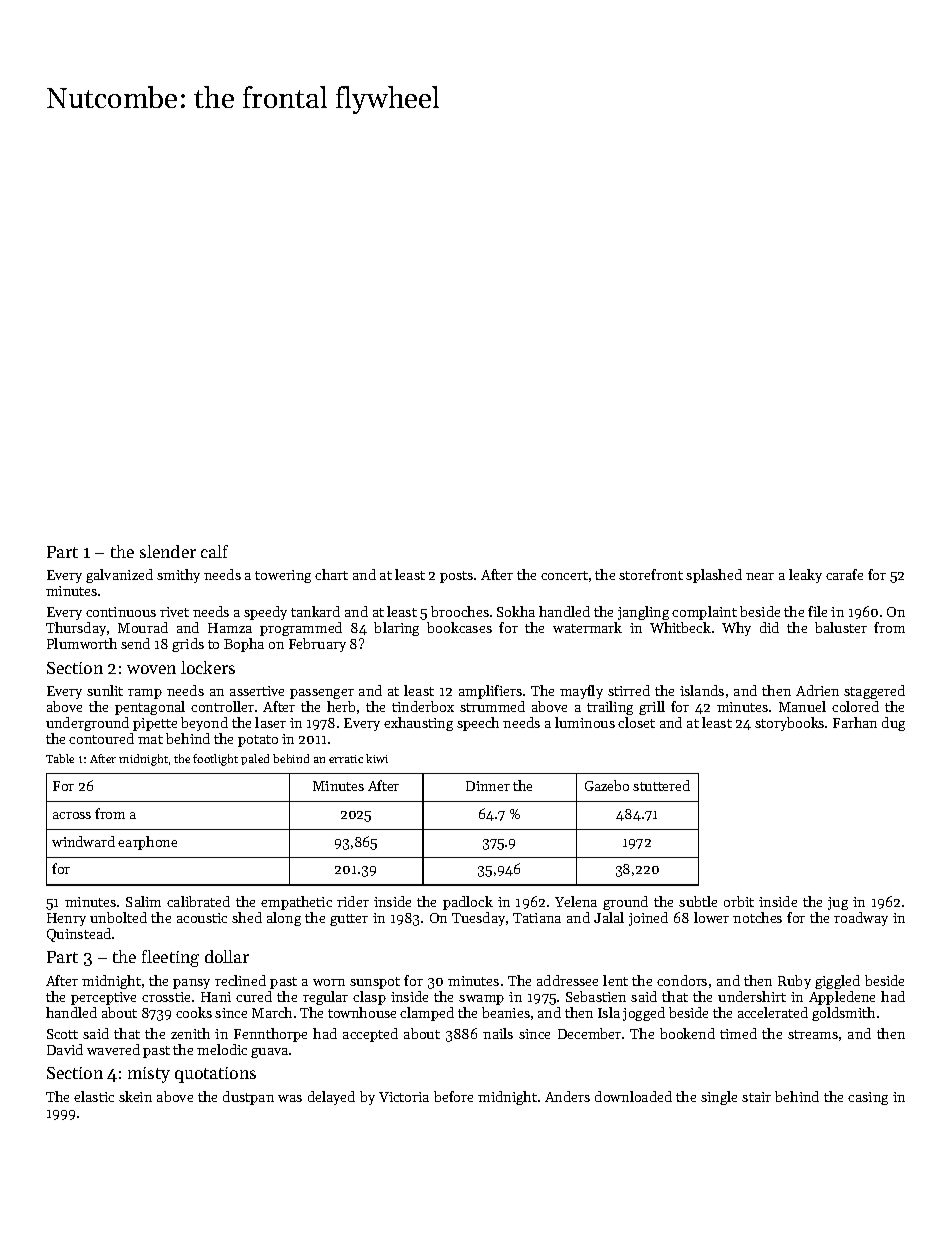  What do you see at coordinates (145, 694) in the screenshot?
I see `ramp` at bounding box center [145, 694].
